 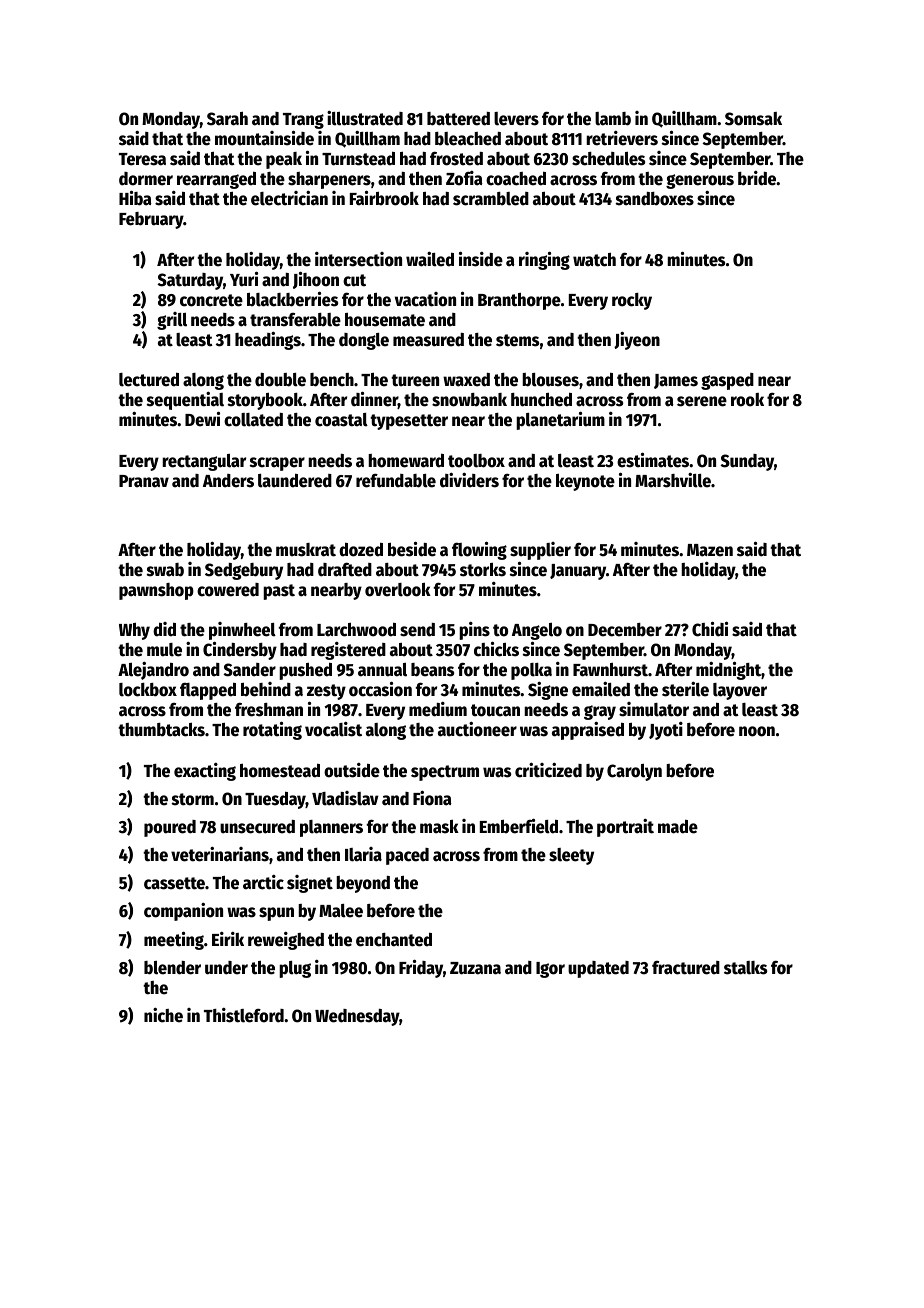 What do you see at coordinates (727, 381) in the screenshot?
I see `gasped` at bounding box center [727, 381].
